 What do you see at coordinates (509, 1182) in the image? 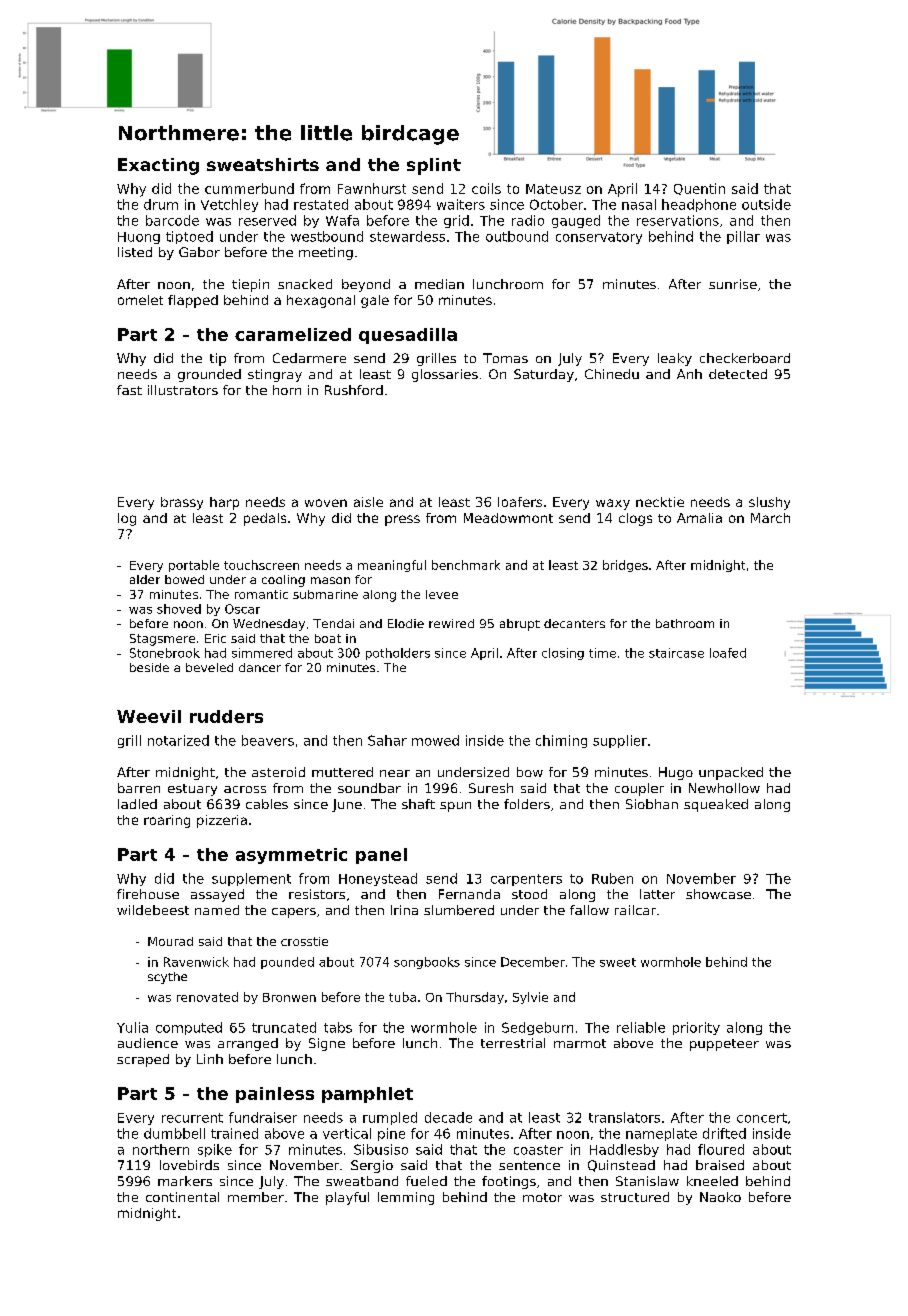
I see `footings` at bounding box center [509, 1182].
